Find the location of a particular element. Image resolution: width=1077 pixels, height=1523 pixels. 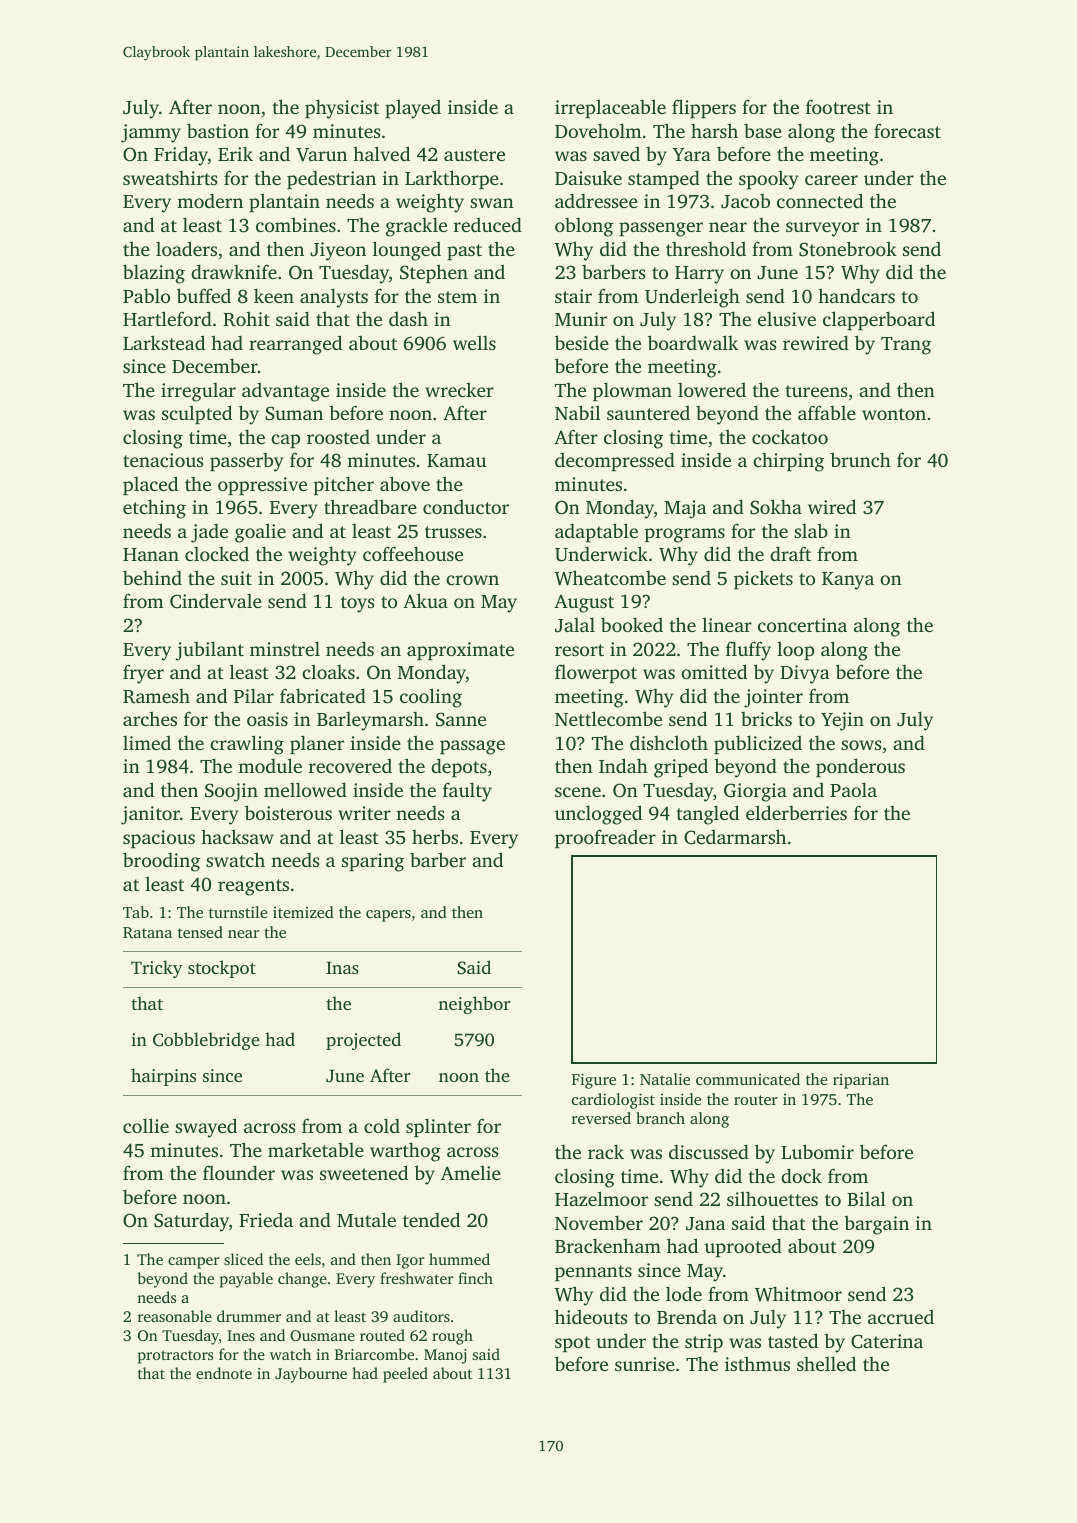

slab is located at coordinates (811, 530).
